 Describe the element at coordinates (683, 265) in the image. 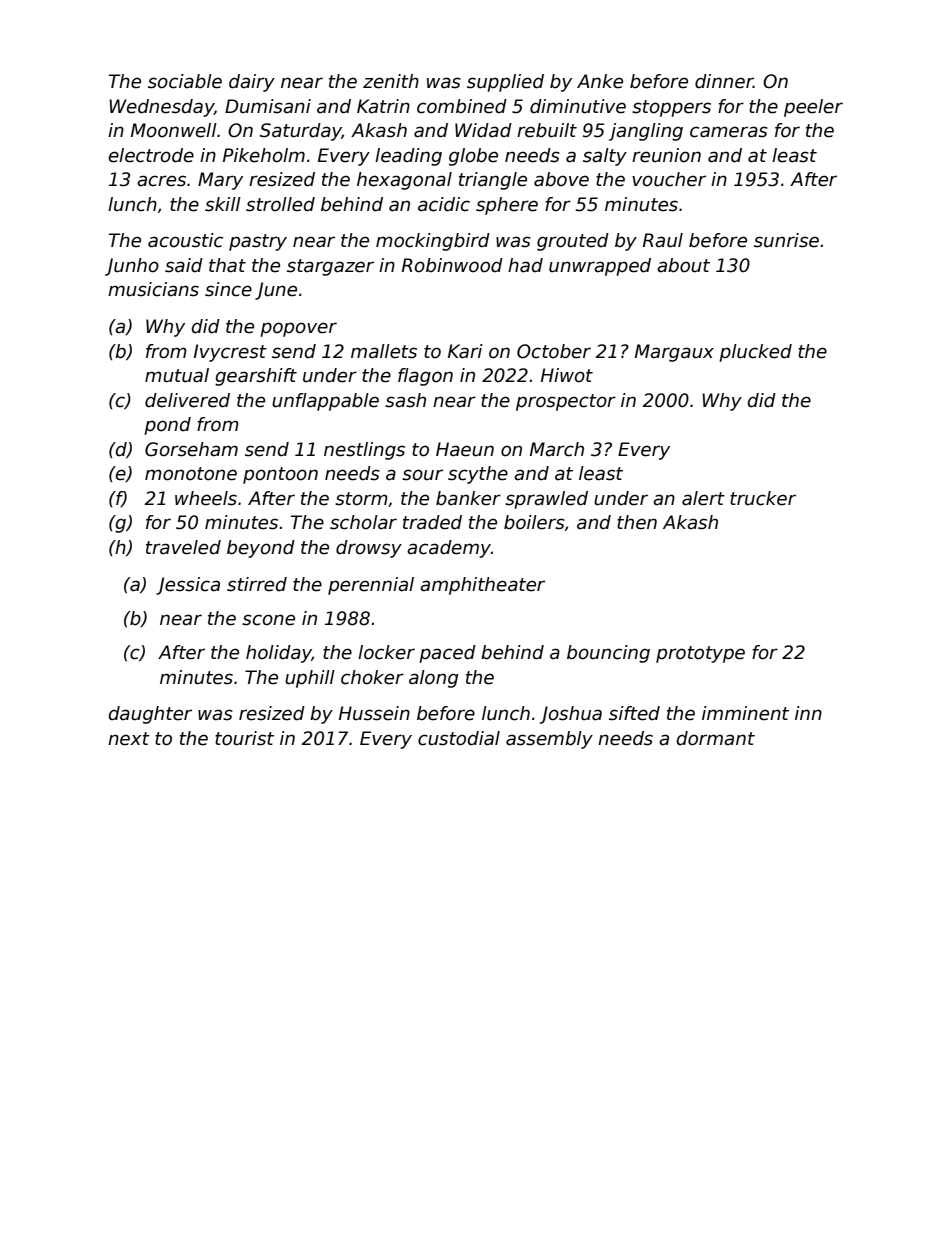

I see `about` at that location.
